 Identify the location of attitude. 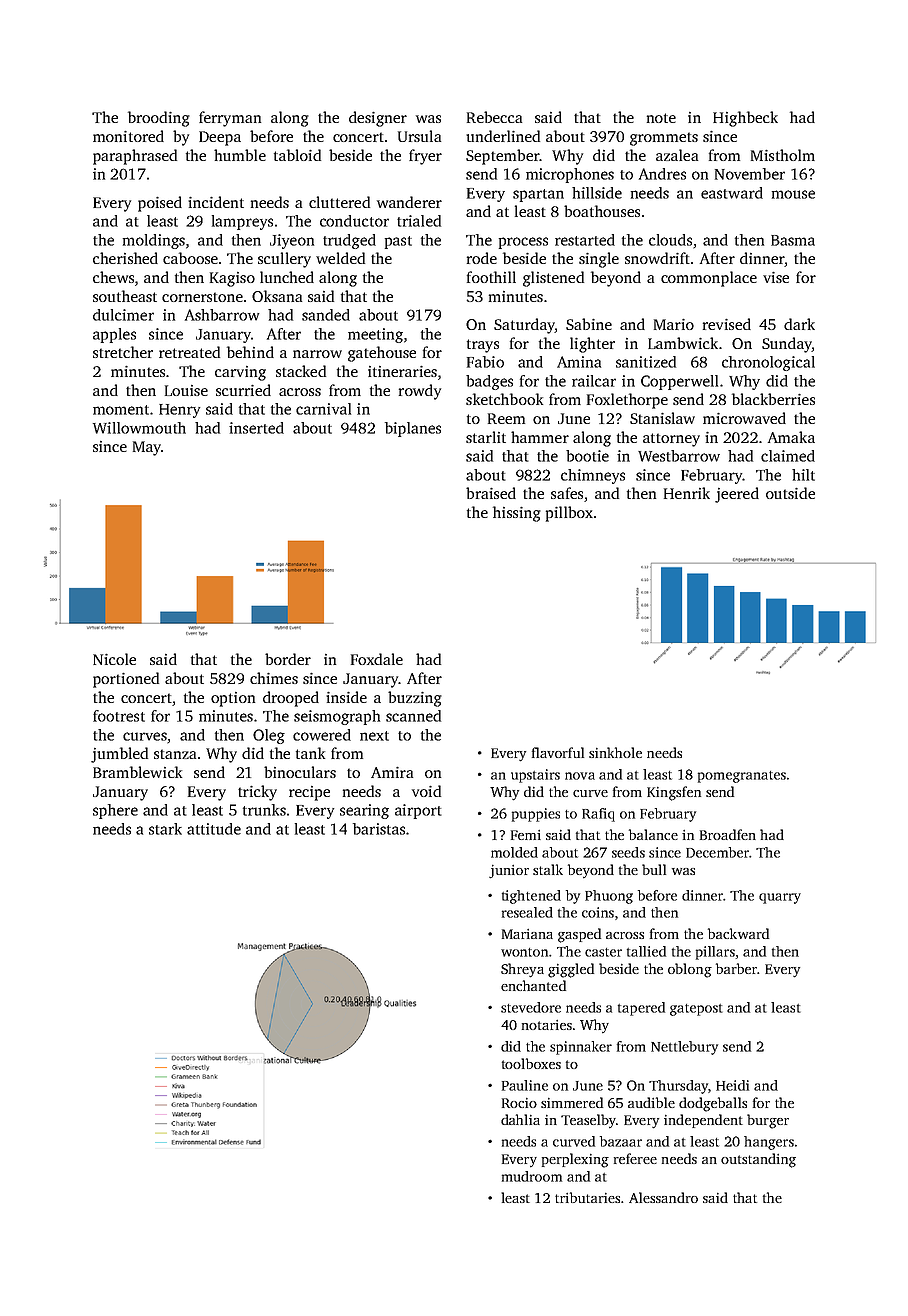
(214, 829).
